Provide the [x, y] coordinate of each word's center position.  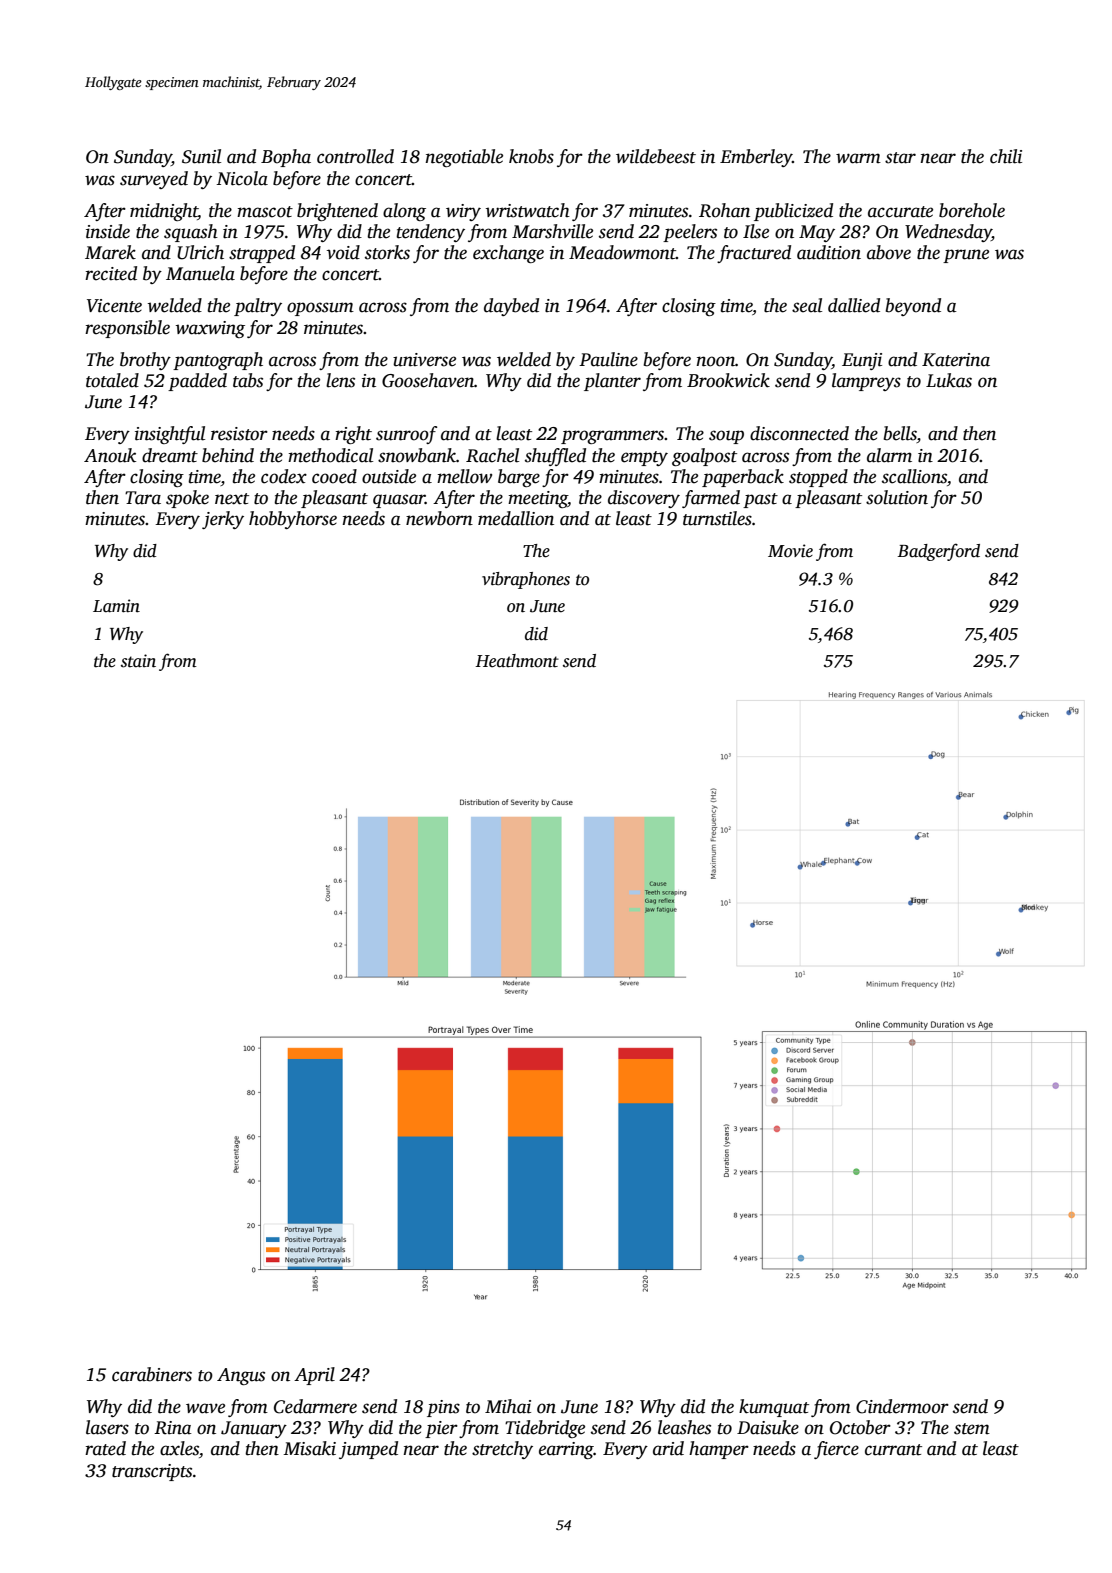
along [404, 212]
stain [138, 661]
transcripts [152, 1472]
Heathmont [517, 661]
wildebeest [656, 156]
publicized [793, 212]
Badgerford [939, 552]
